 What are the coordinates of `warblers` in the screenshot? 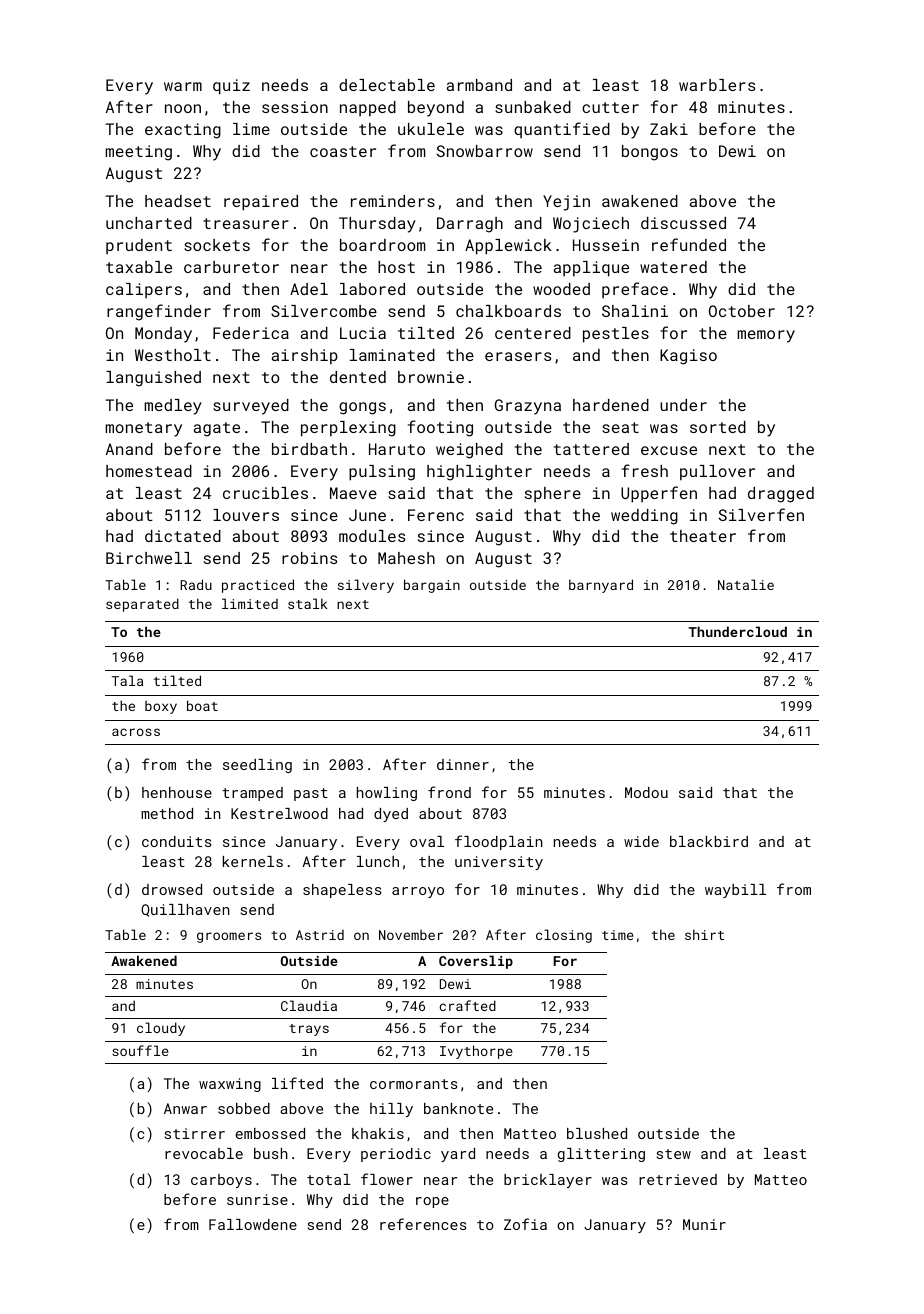 It's located at (717, 85).
